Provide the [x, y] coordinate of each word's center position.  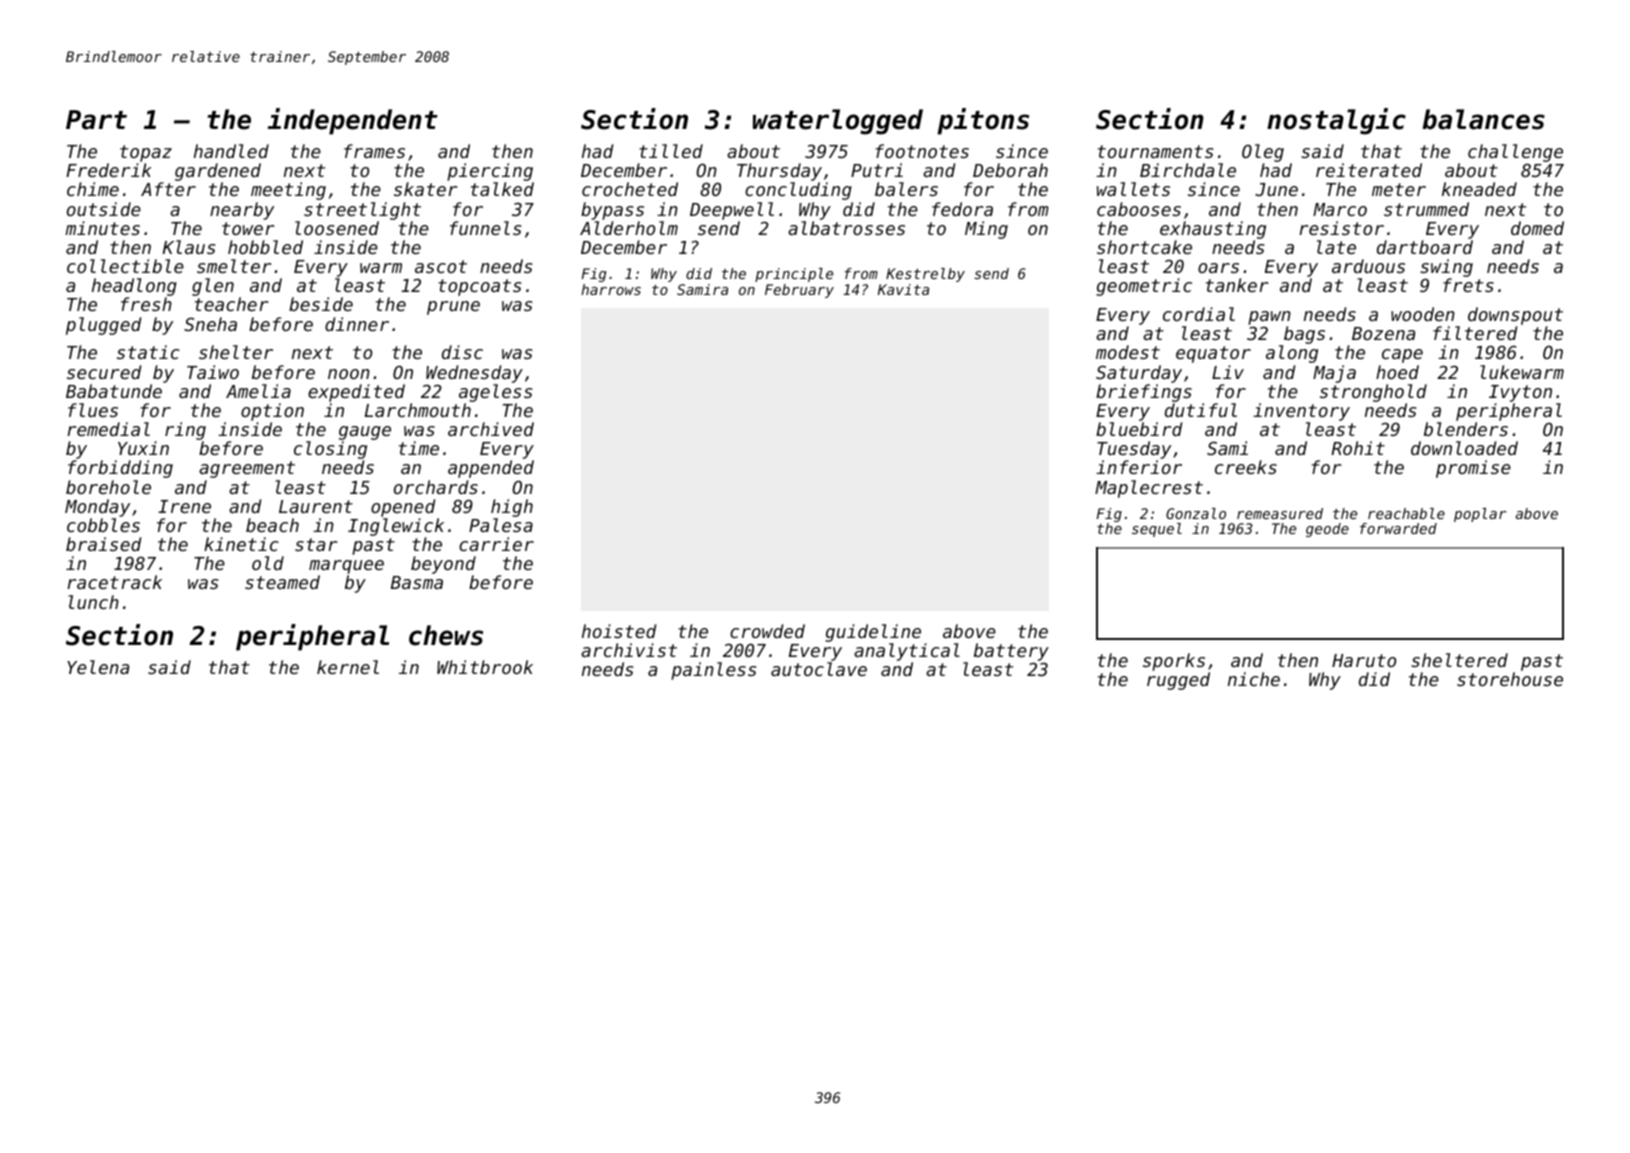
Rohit [1358, 448]
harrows [611, 289]
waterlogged [838, 122]
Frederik [108, 170]
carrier [496, 544]
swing [1446, 268]
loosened [337, 228]
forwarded [1398, 528]
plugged [103, 326]
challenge [1515, 153]
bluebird [1139, 429]
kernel [348, 667]
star [316, 544]
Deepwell [732, 211]
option [272, 412]
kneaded [1479, 189]
